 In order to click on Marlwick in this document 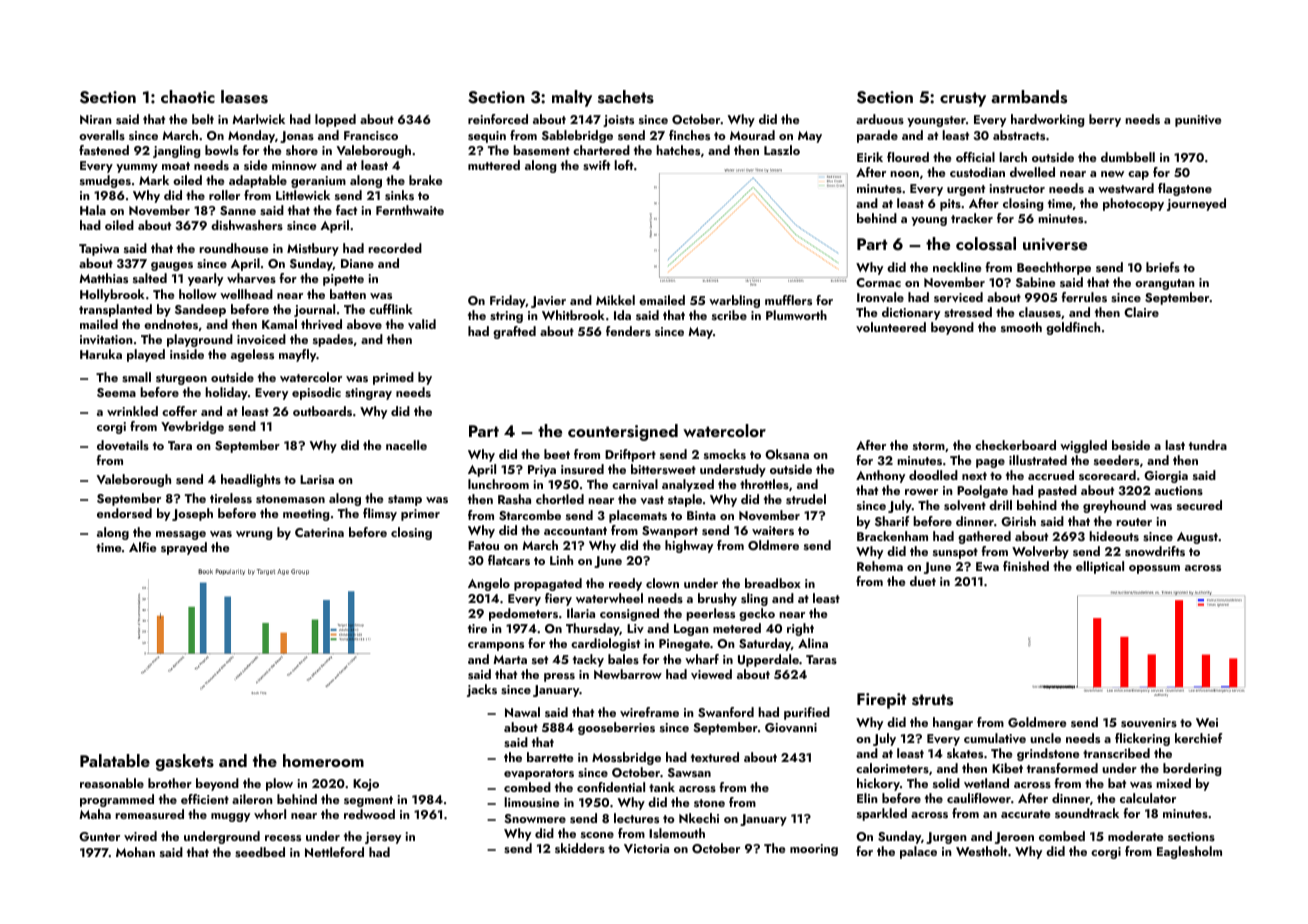, I will do `click(258, 119)`.
